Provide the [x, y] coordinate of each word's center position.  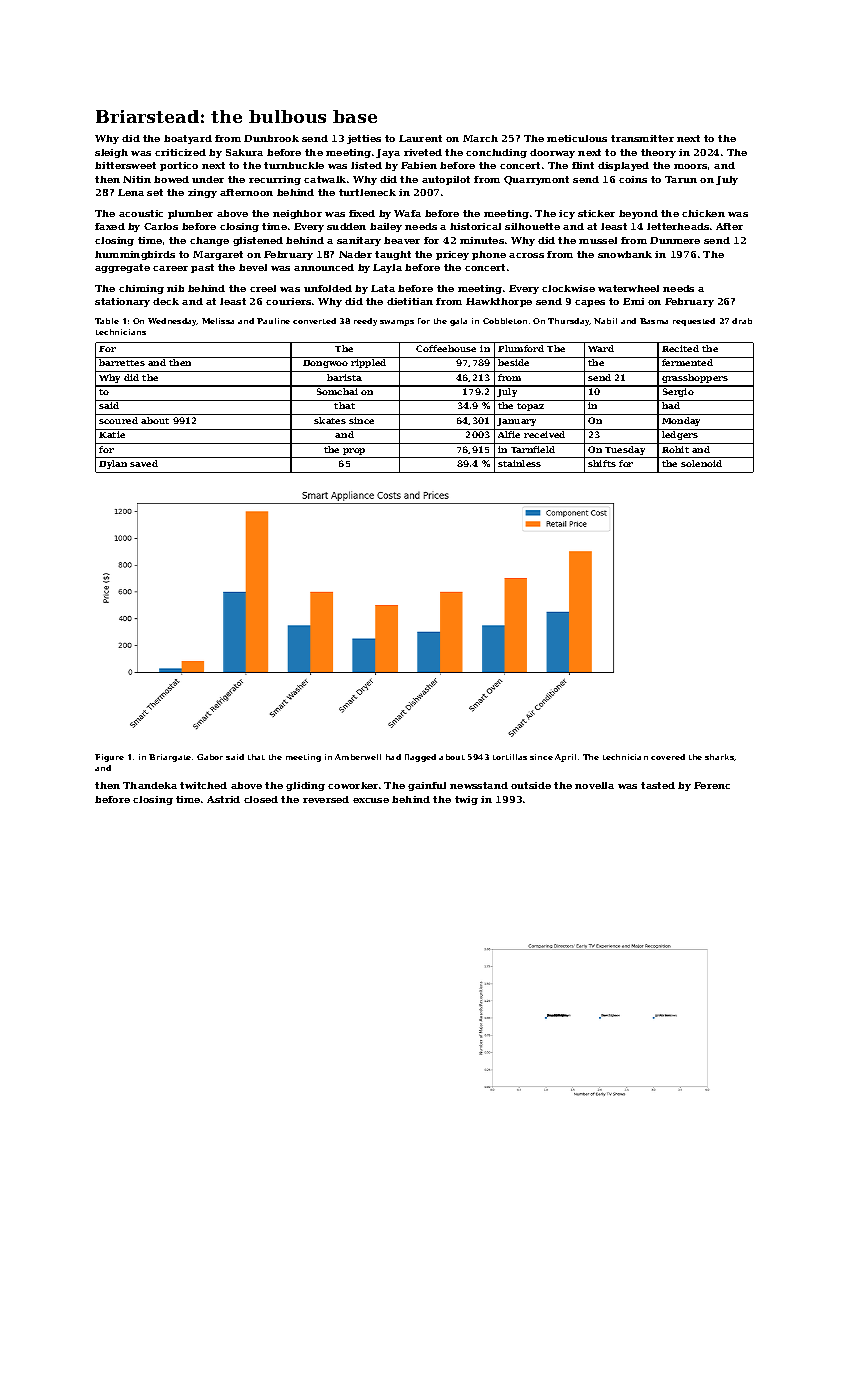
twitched [203, 785]
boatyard [188, 139]
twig [466, 800]
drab [742, 321]
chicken [703, 213]
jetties [364, 139]
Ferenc [712, 785]
